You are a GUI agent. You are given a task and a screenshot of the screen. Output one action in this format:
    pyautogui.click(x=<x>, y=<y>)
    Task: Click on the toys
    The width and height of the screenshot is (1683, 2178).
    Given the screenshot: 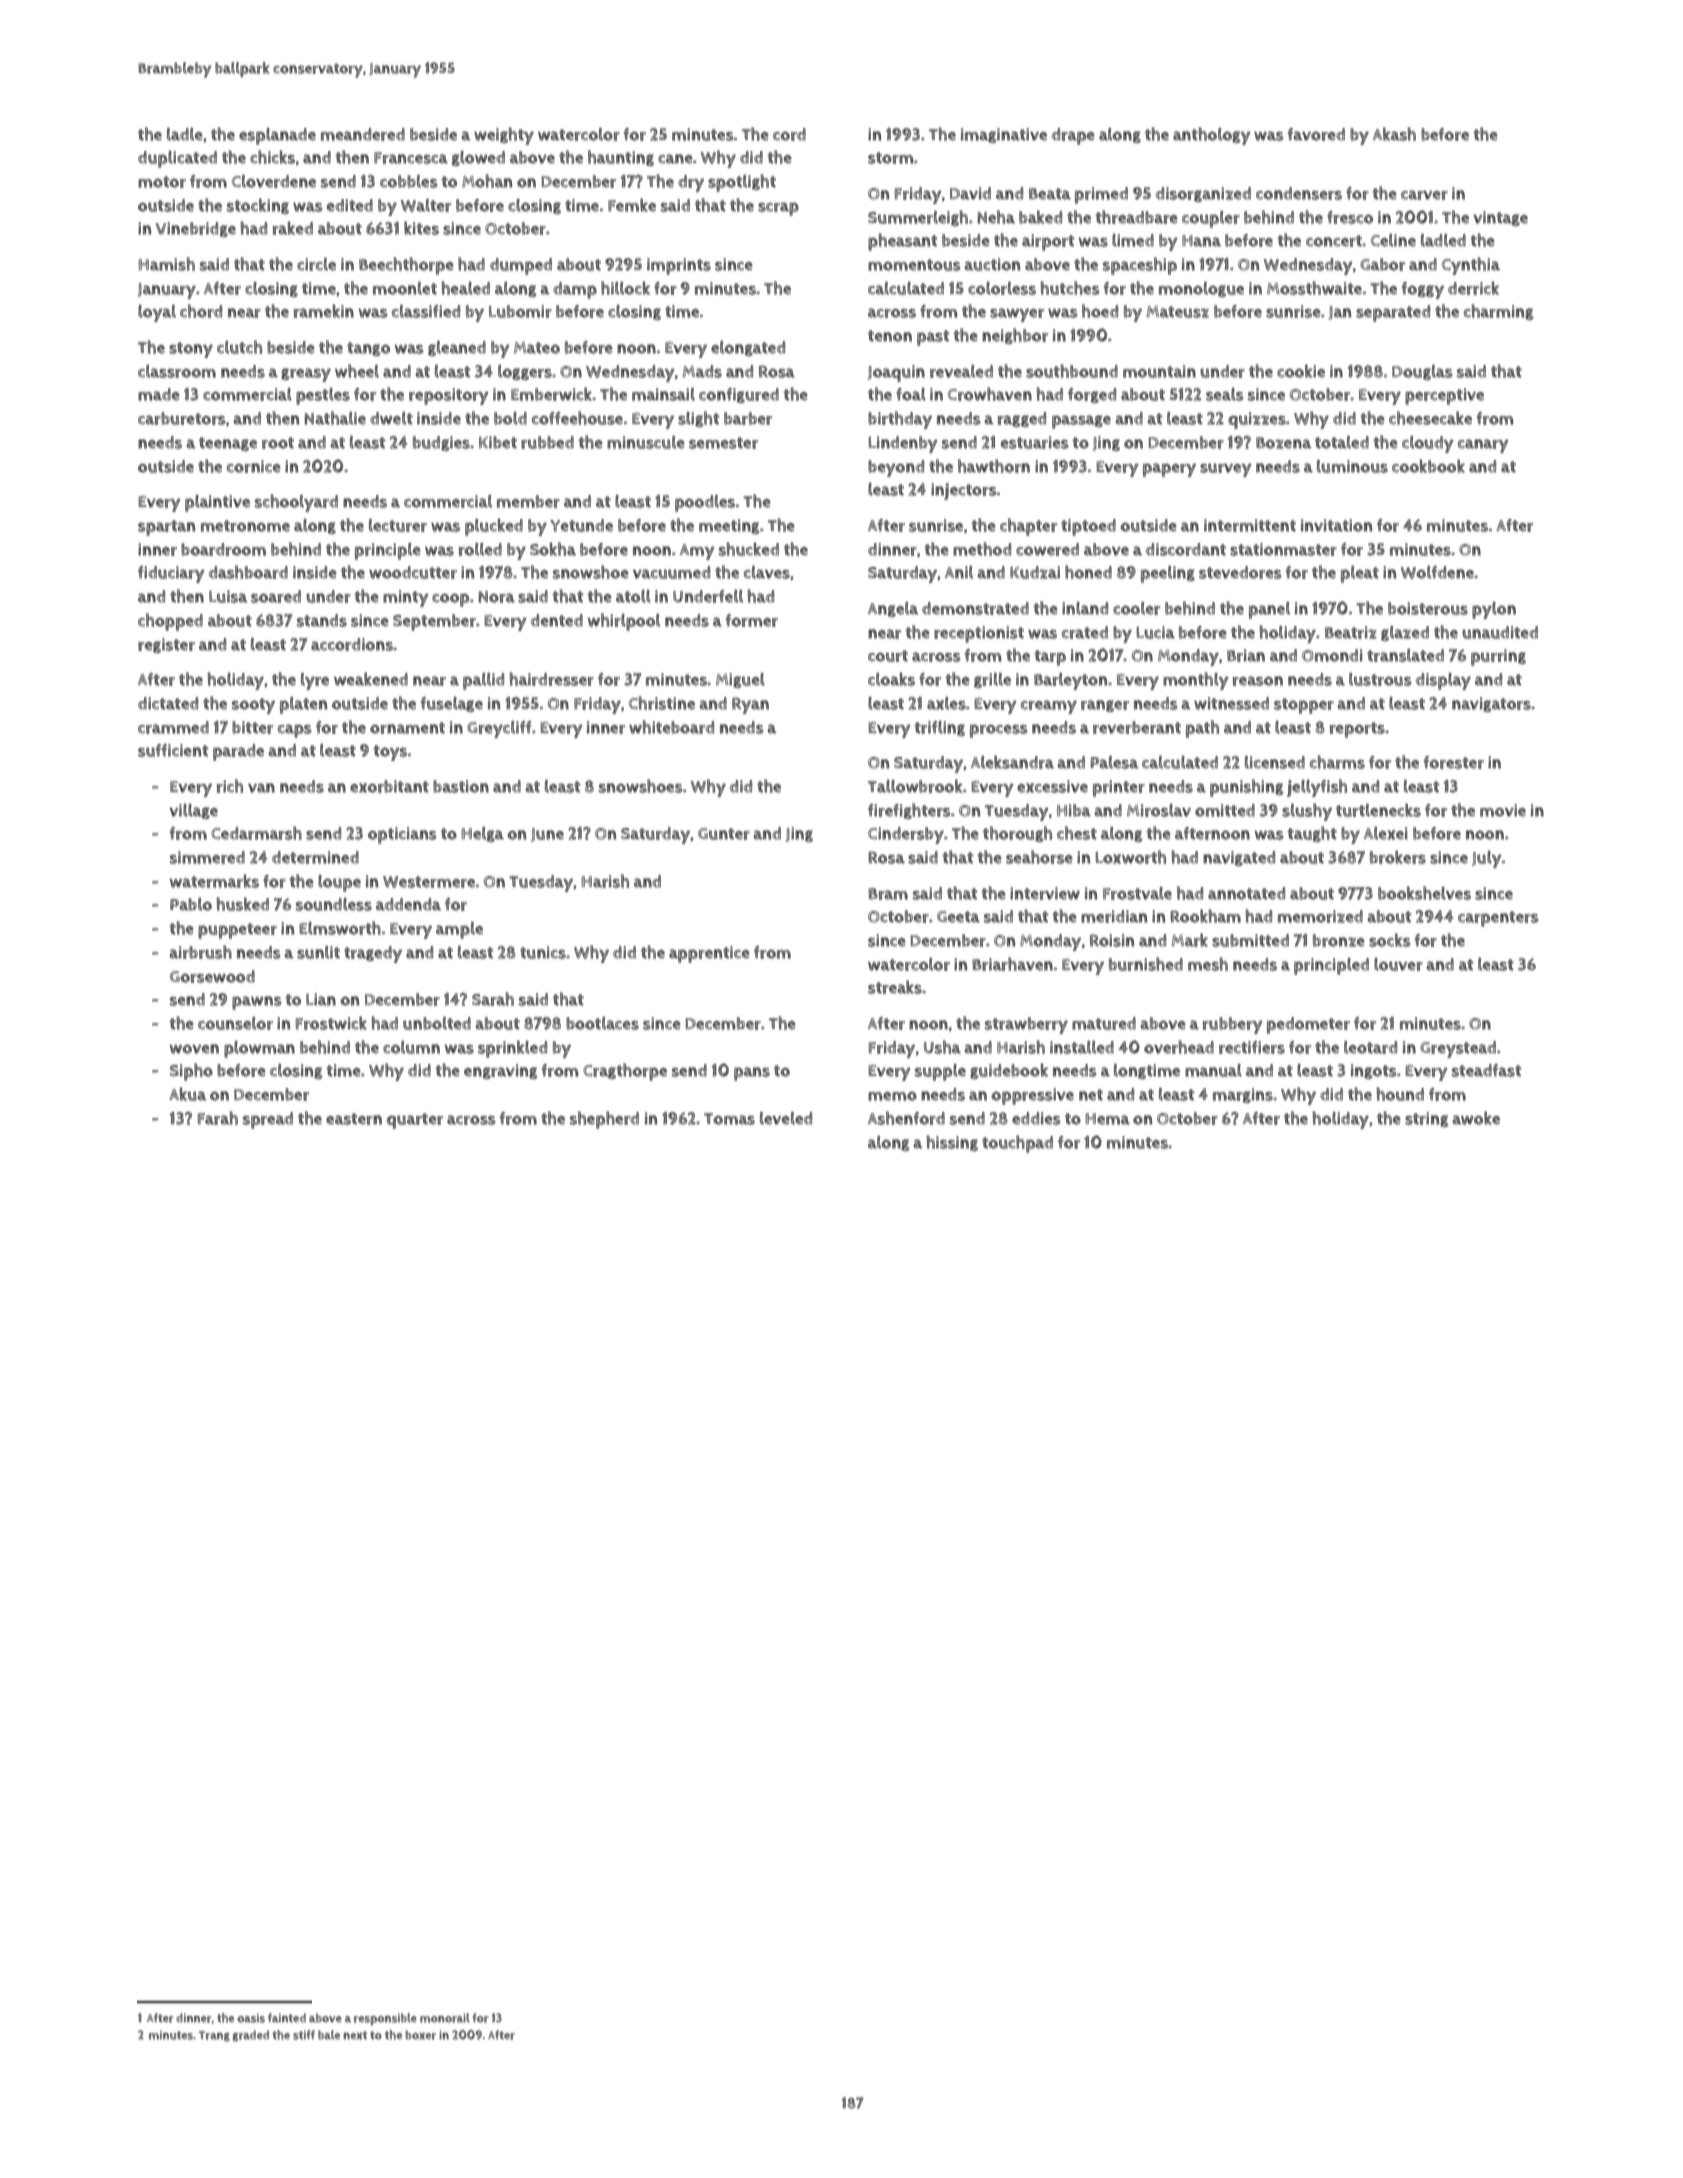 What is the action you would take?
    pyautogui.click(x=390, y=753)
